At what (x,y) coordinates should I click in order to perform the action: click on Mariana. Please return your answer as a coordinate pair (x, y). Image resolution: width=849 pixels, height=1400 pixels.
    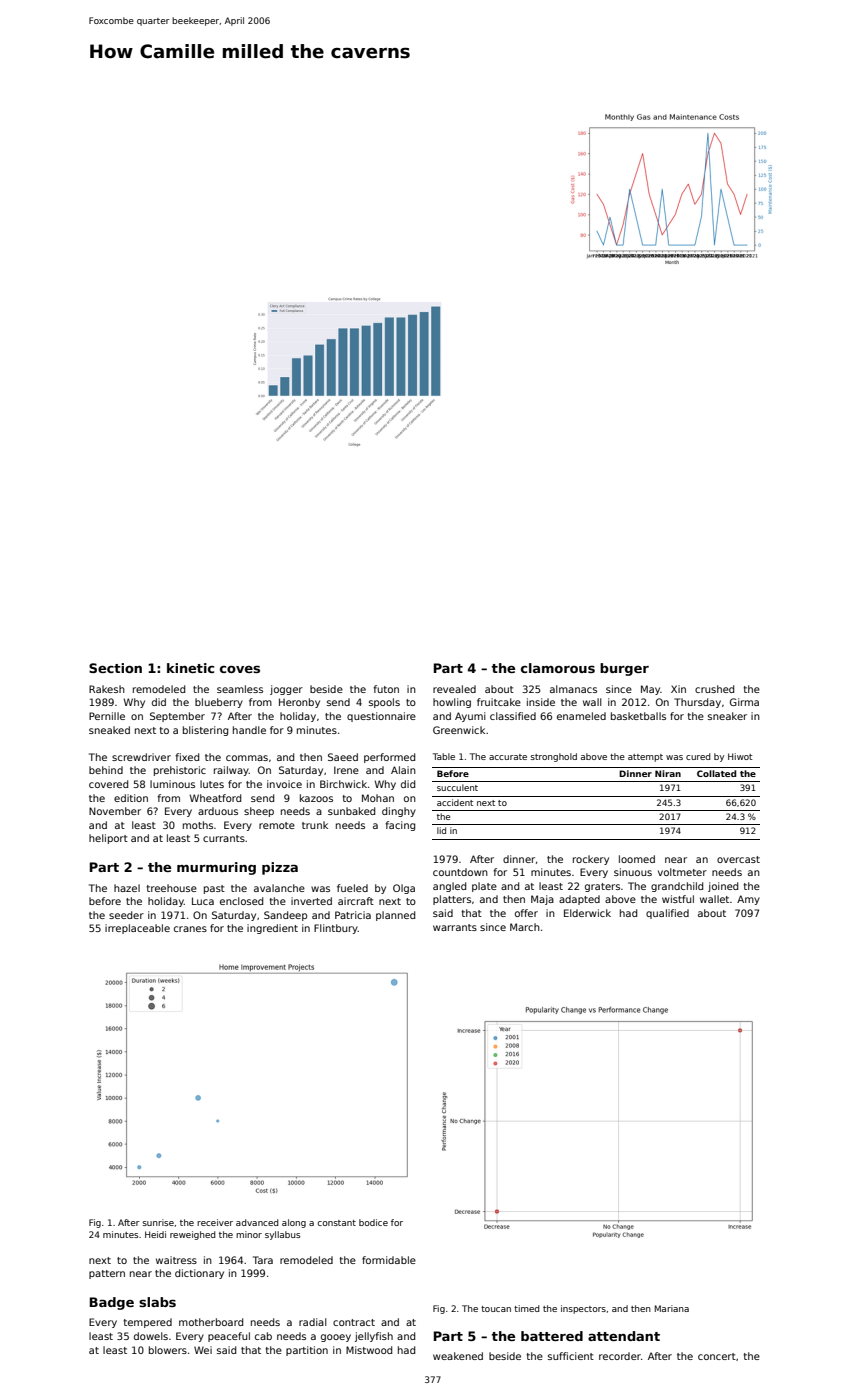
    Looking at the image, I should click on (672, 1308).
